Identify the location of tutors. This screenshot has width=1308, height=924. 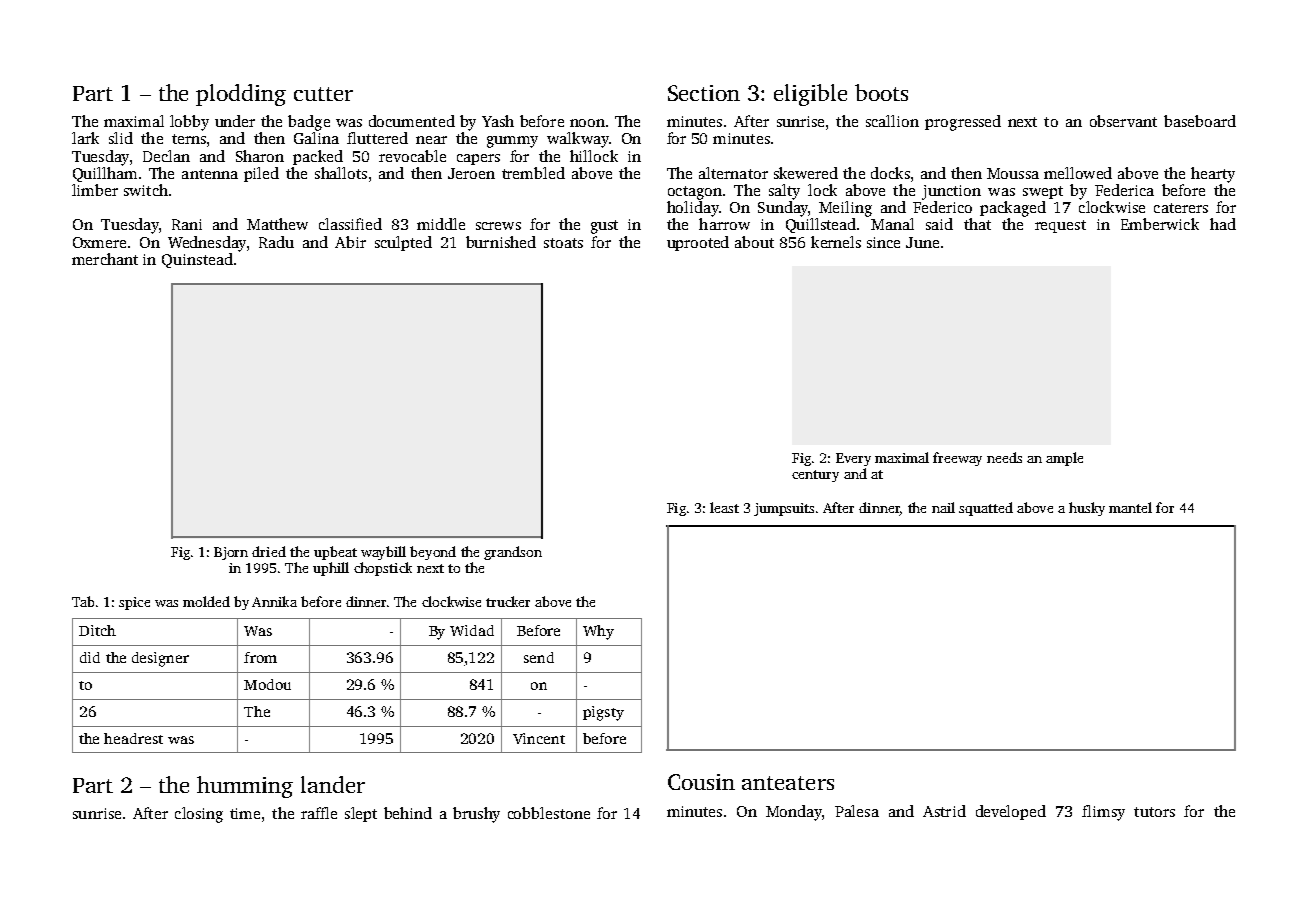
(1154, 812).
